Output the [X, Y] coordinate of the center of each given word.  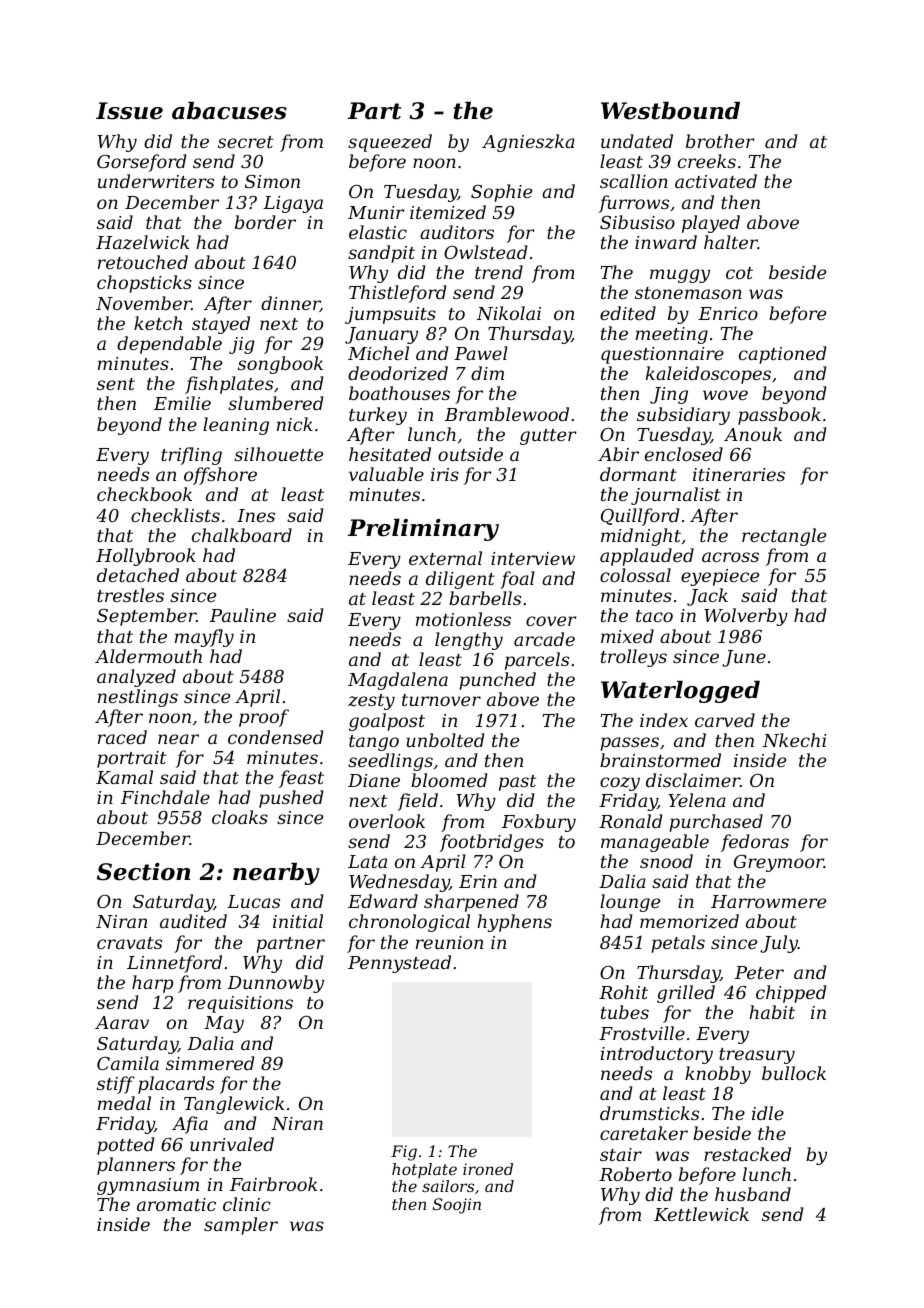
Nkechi [794, 740]
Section [143, 872]
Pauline [243, 615]
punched [497, 681]
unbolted [445, 740]
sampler [241, 1226]
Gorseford [141, 163]
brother [720, 141]
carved [725, 720]
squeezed [390, 143]
